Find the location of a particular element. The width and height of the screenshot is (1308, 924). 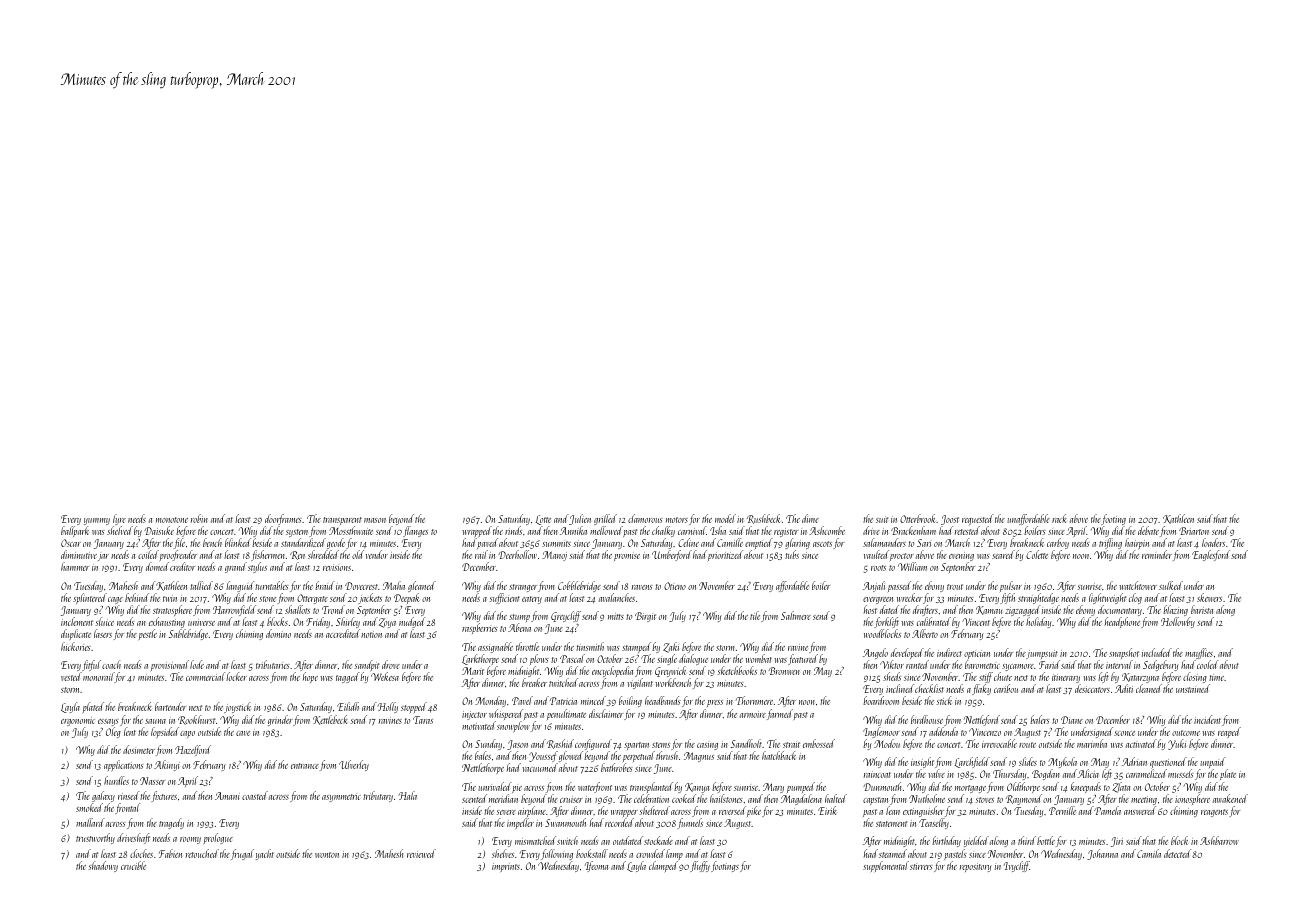

glowed is located at coordinates (571, 757).
